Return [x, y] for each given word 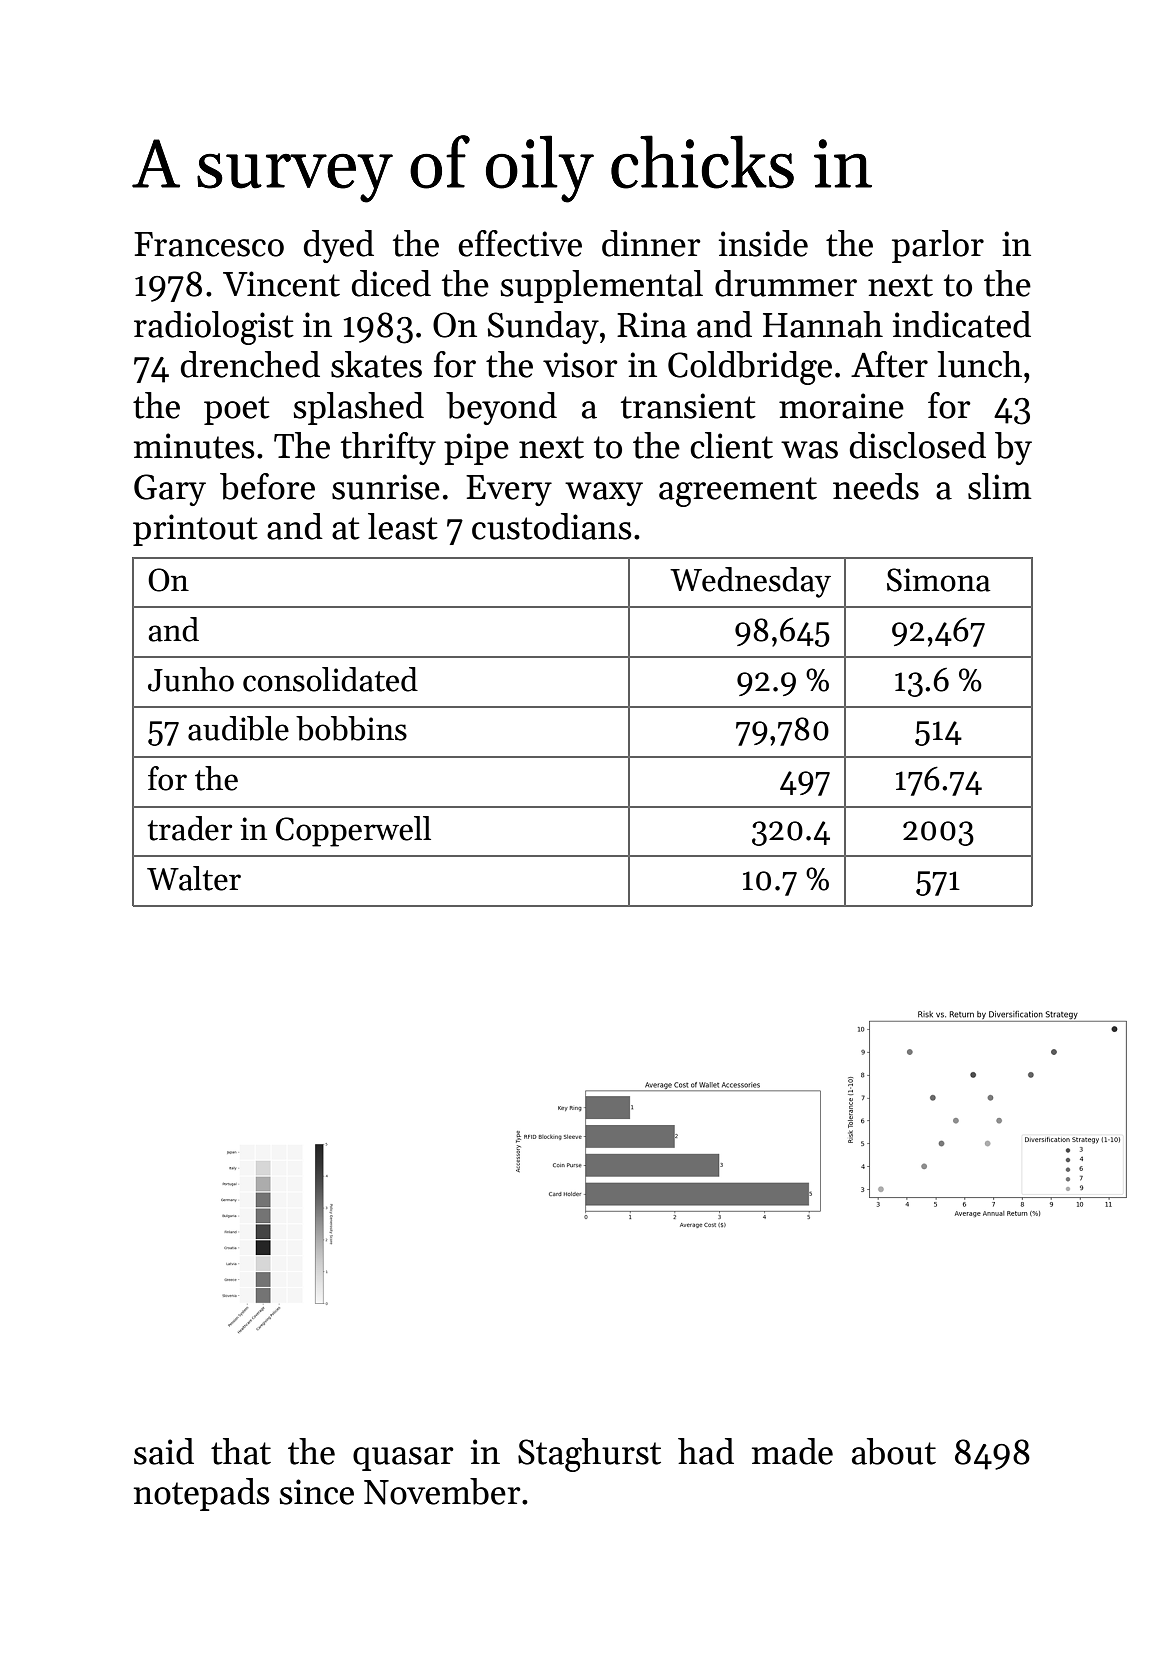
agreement [738, 492]
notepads [202, 1494]
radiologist [214, 328]
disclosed [918, 445]
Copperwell [353, 831]
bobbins [351, 728]
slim [1000, 486]
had [706, 1451]
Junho [191, 679]
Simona [938, 580]
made [792, 1451]
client [731, 445]
